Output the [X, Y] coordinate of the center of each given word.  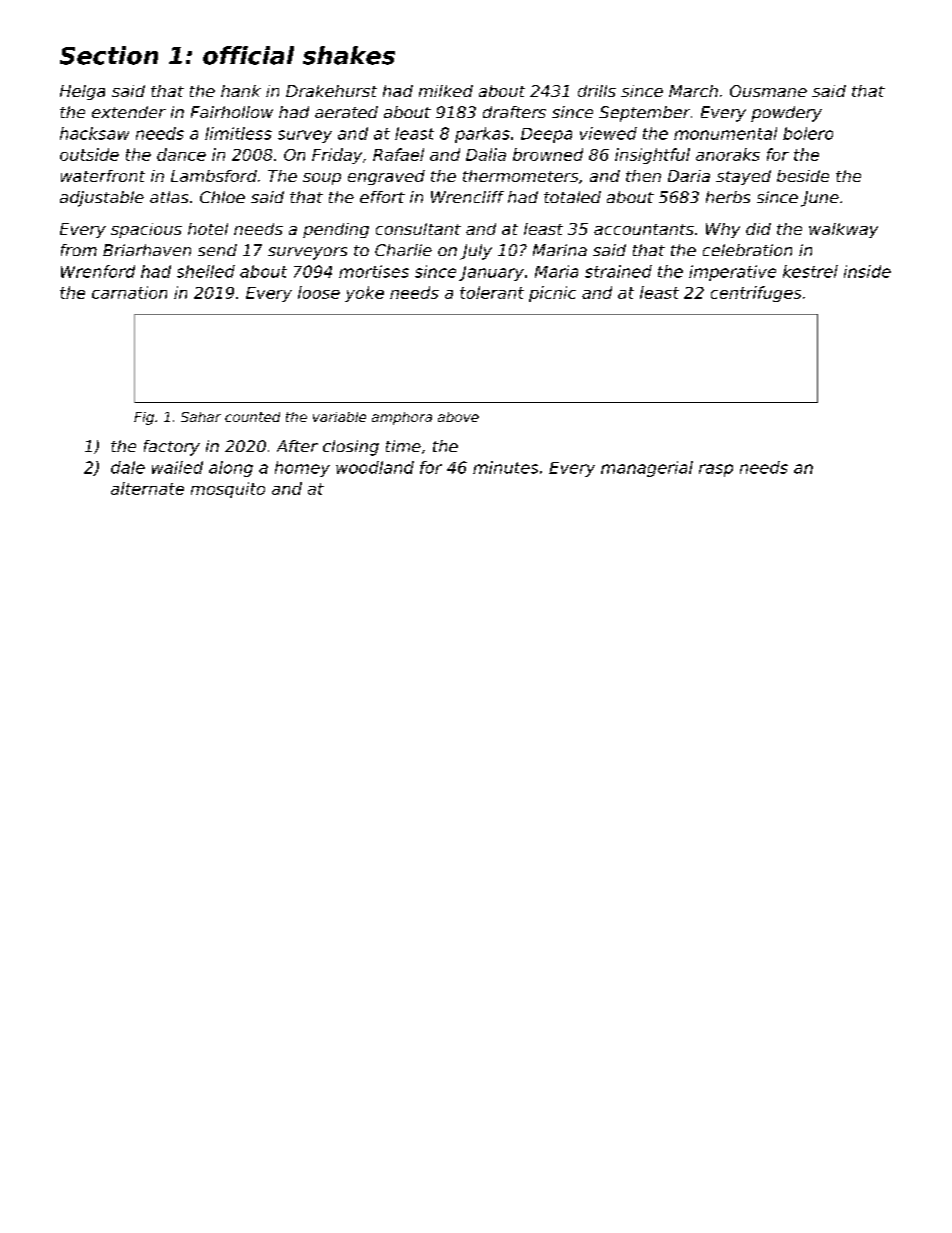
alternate [147, 488]
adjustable [102, 199]
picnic [552, 294]
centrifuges [756, 294]
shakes [349, 55]
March [693, 91]
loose [319, 292]
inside [867, 271]
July [476, 252]
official [248, 55]
